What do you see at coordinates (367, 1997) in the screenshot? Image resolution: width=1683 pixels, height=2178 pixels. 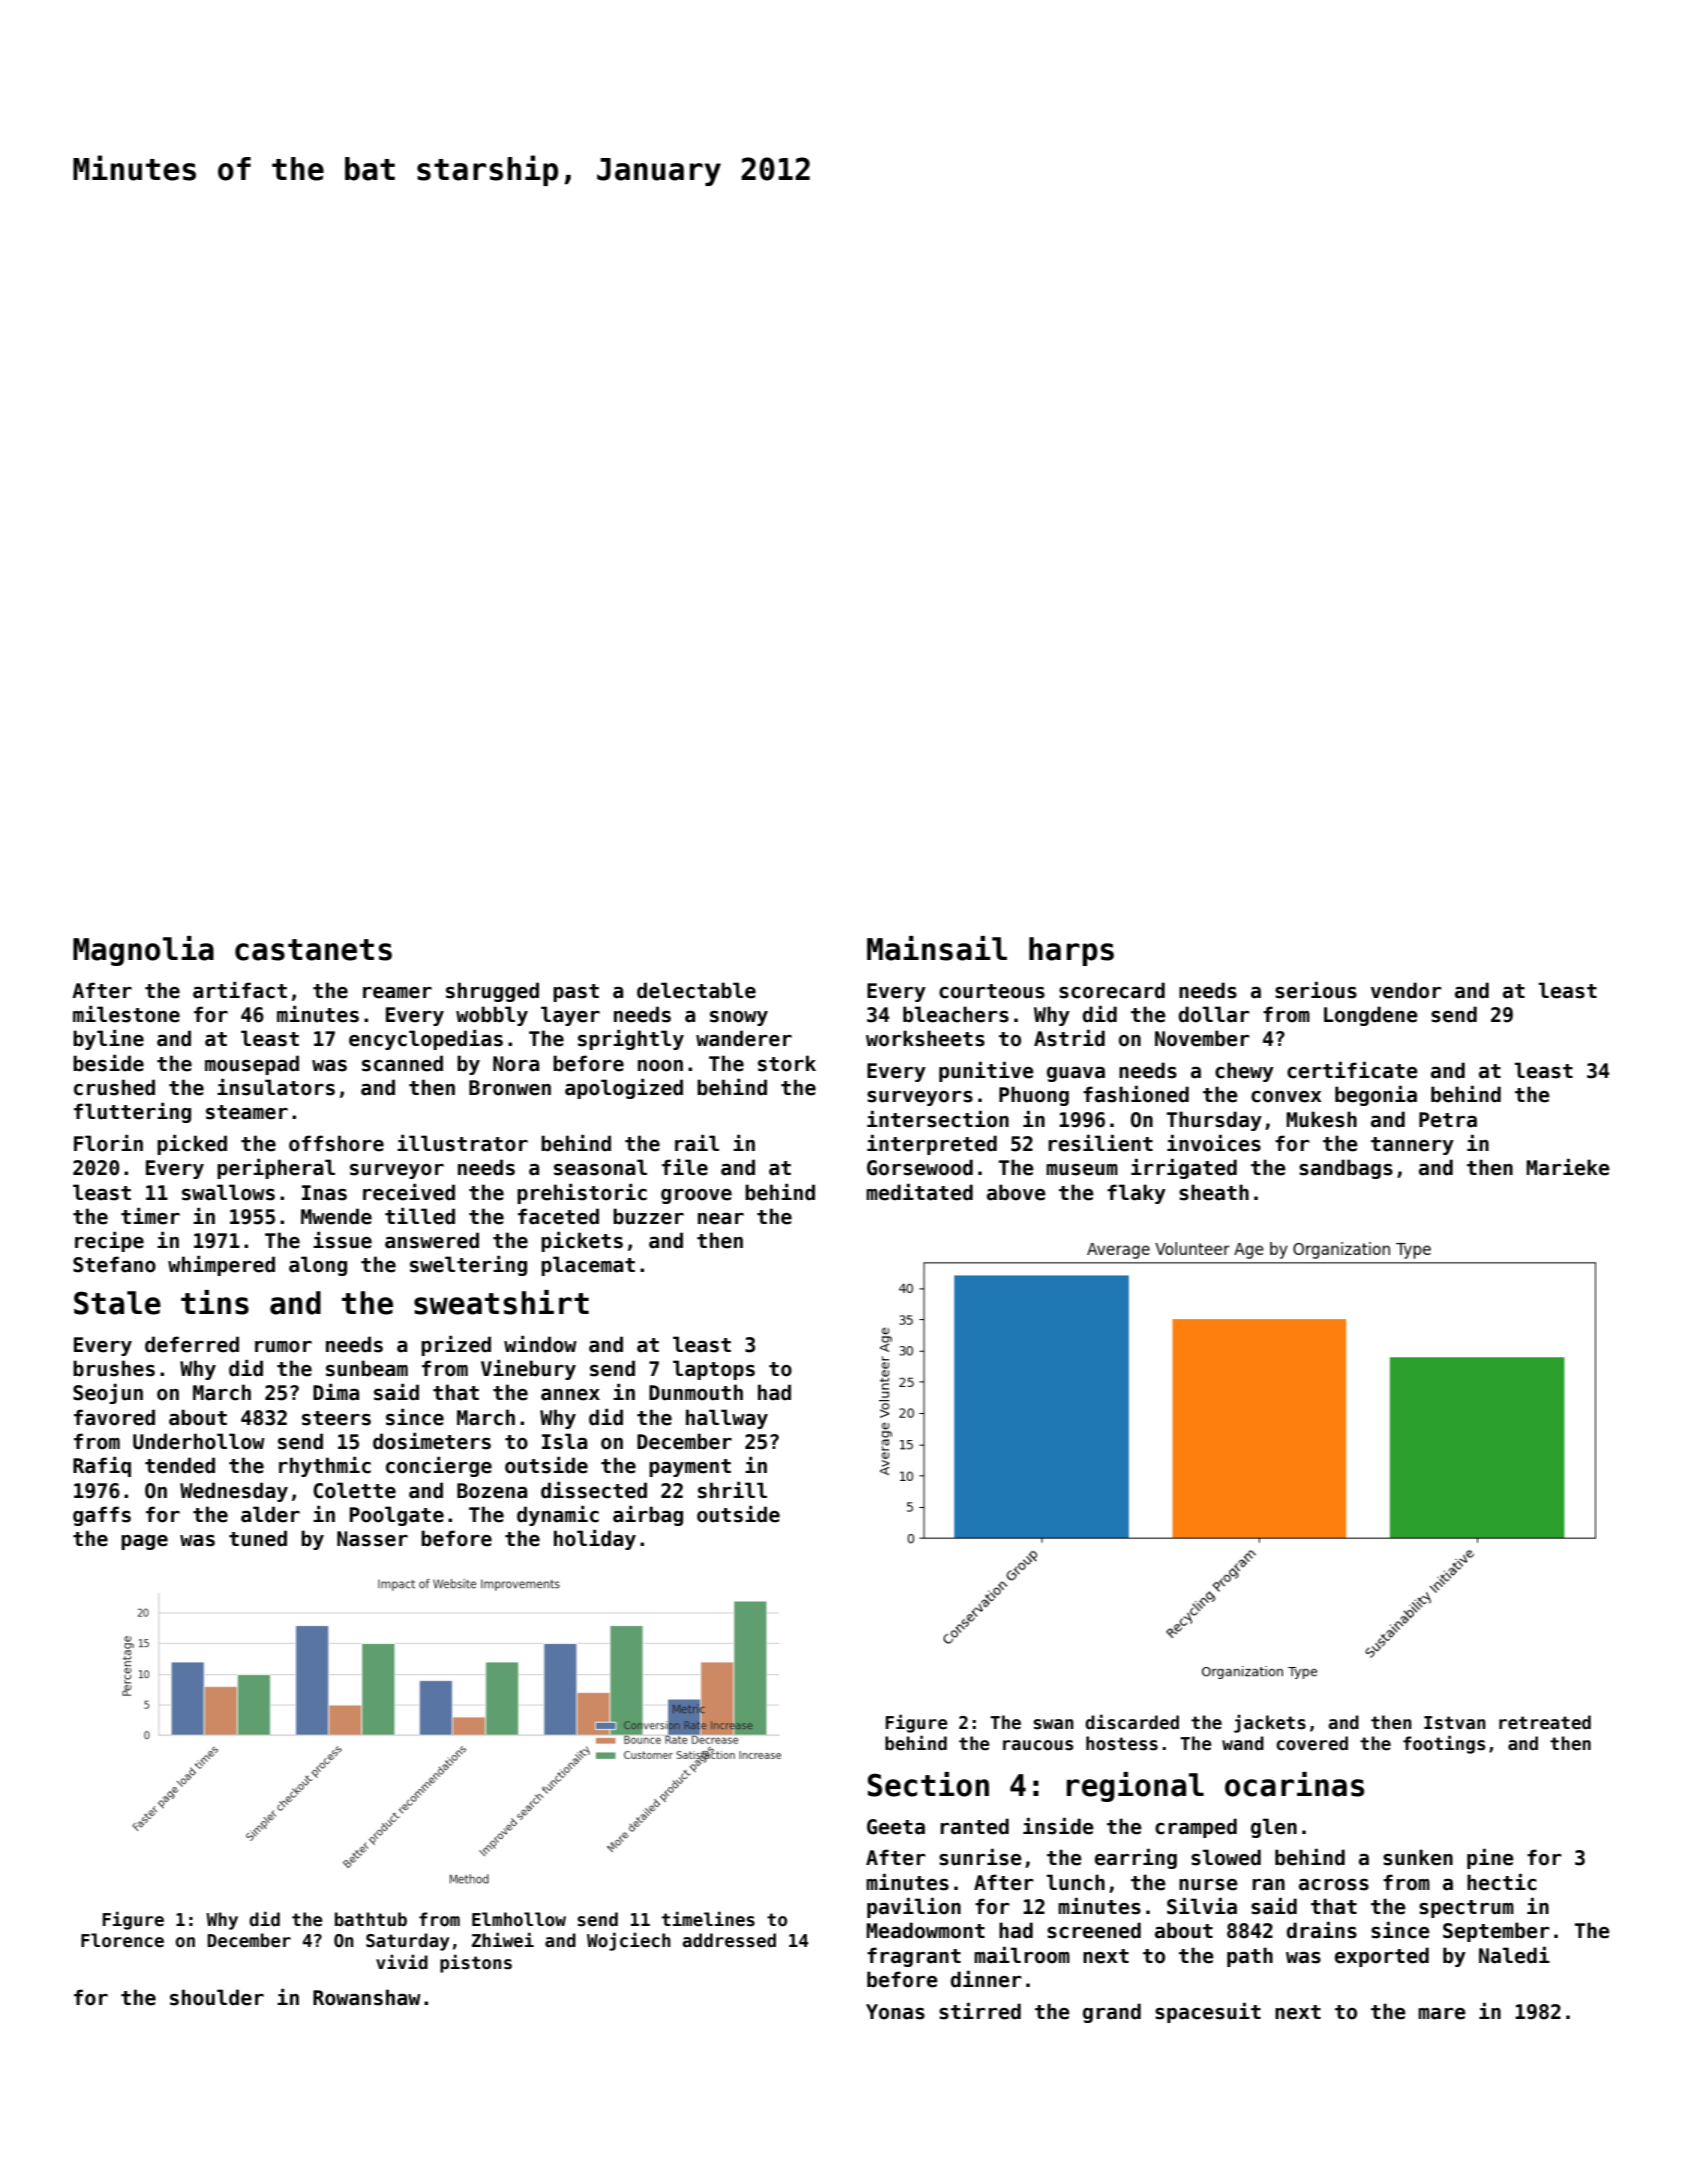 I see `Rowanshaw` at bounding box center [367, 1997].
